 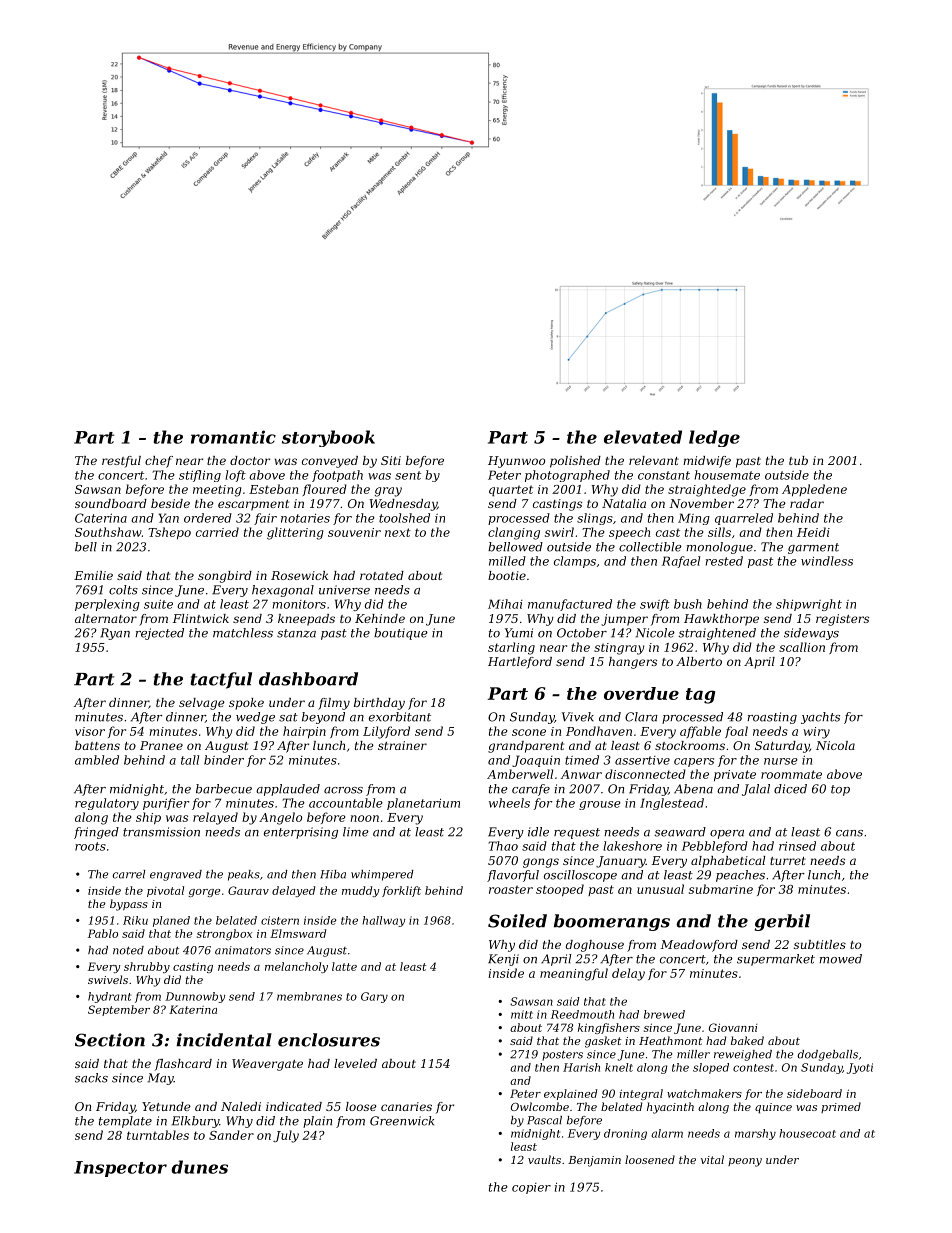 I want to click on diced, so click(x=790, y=789).
